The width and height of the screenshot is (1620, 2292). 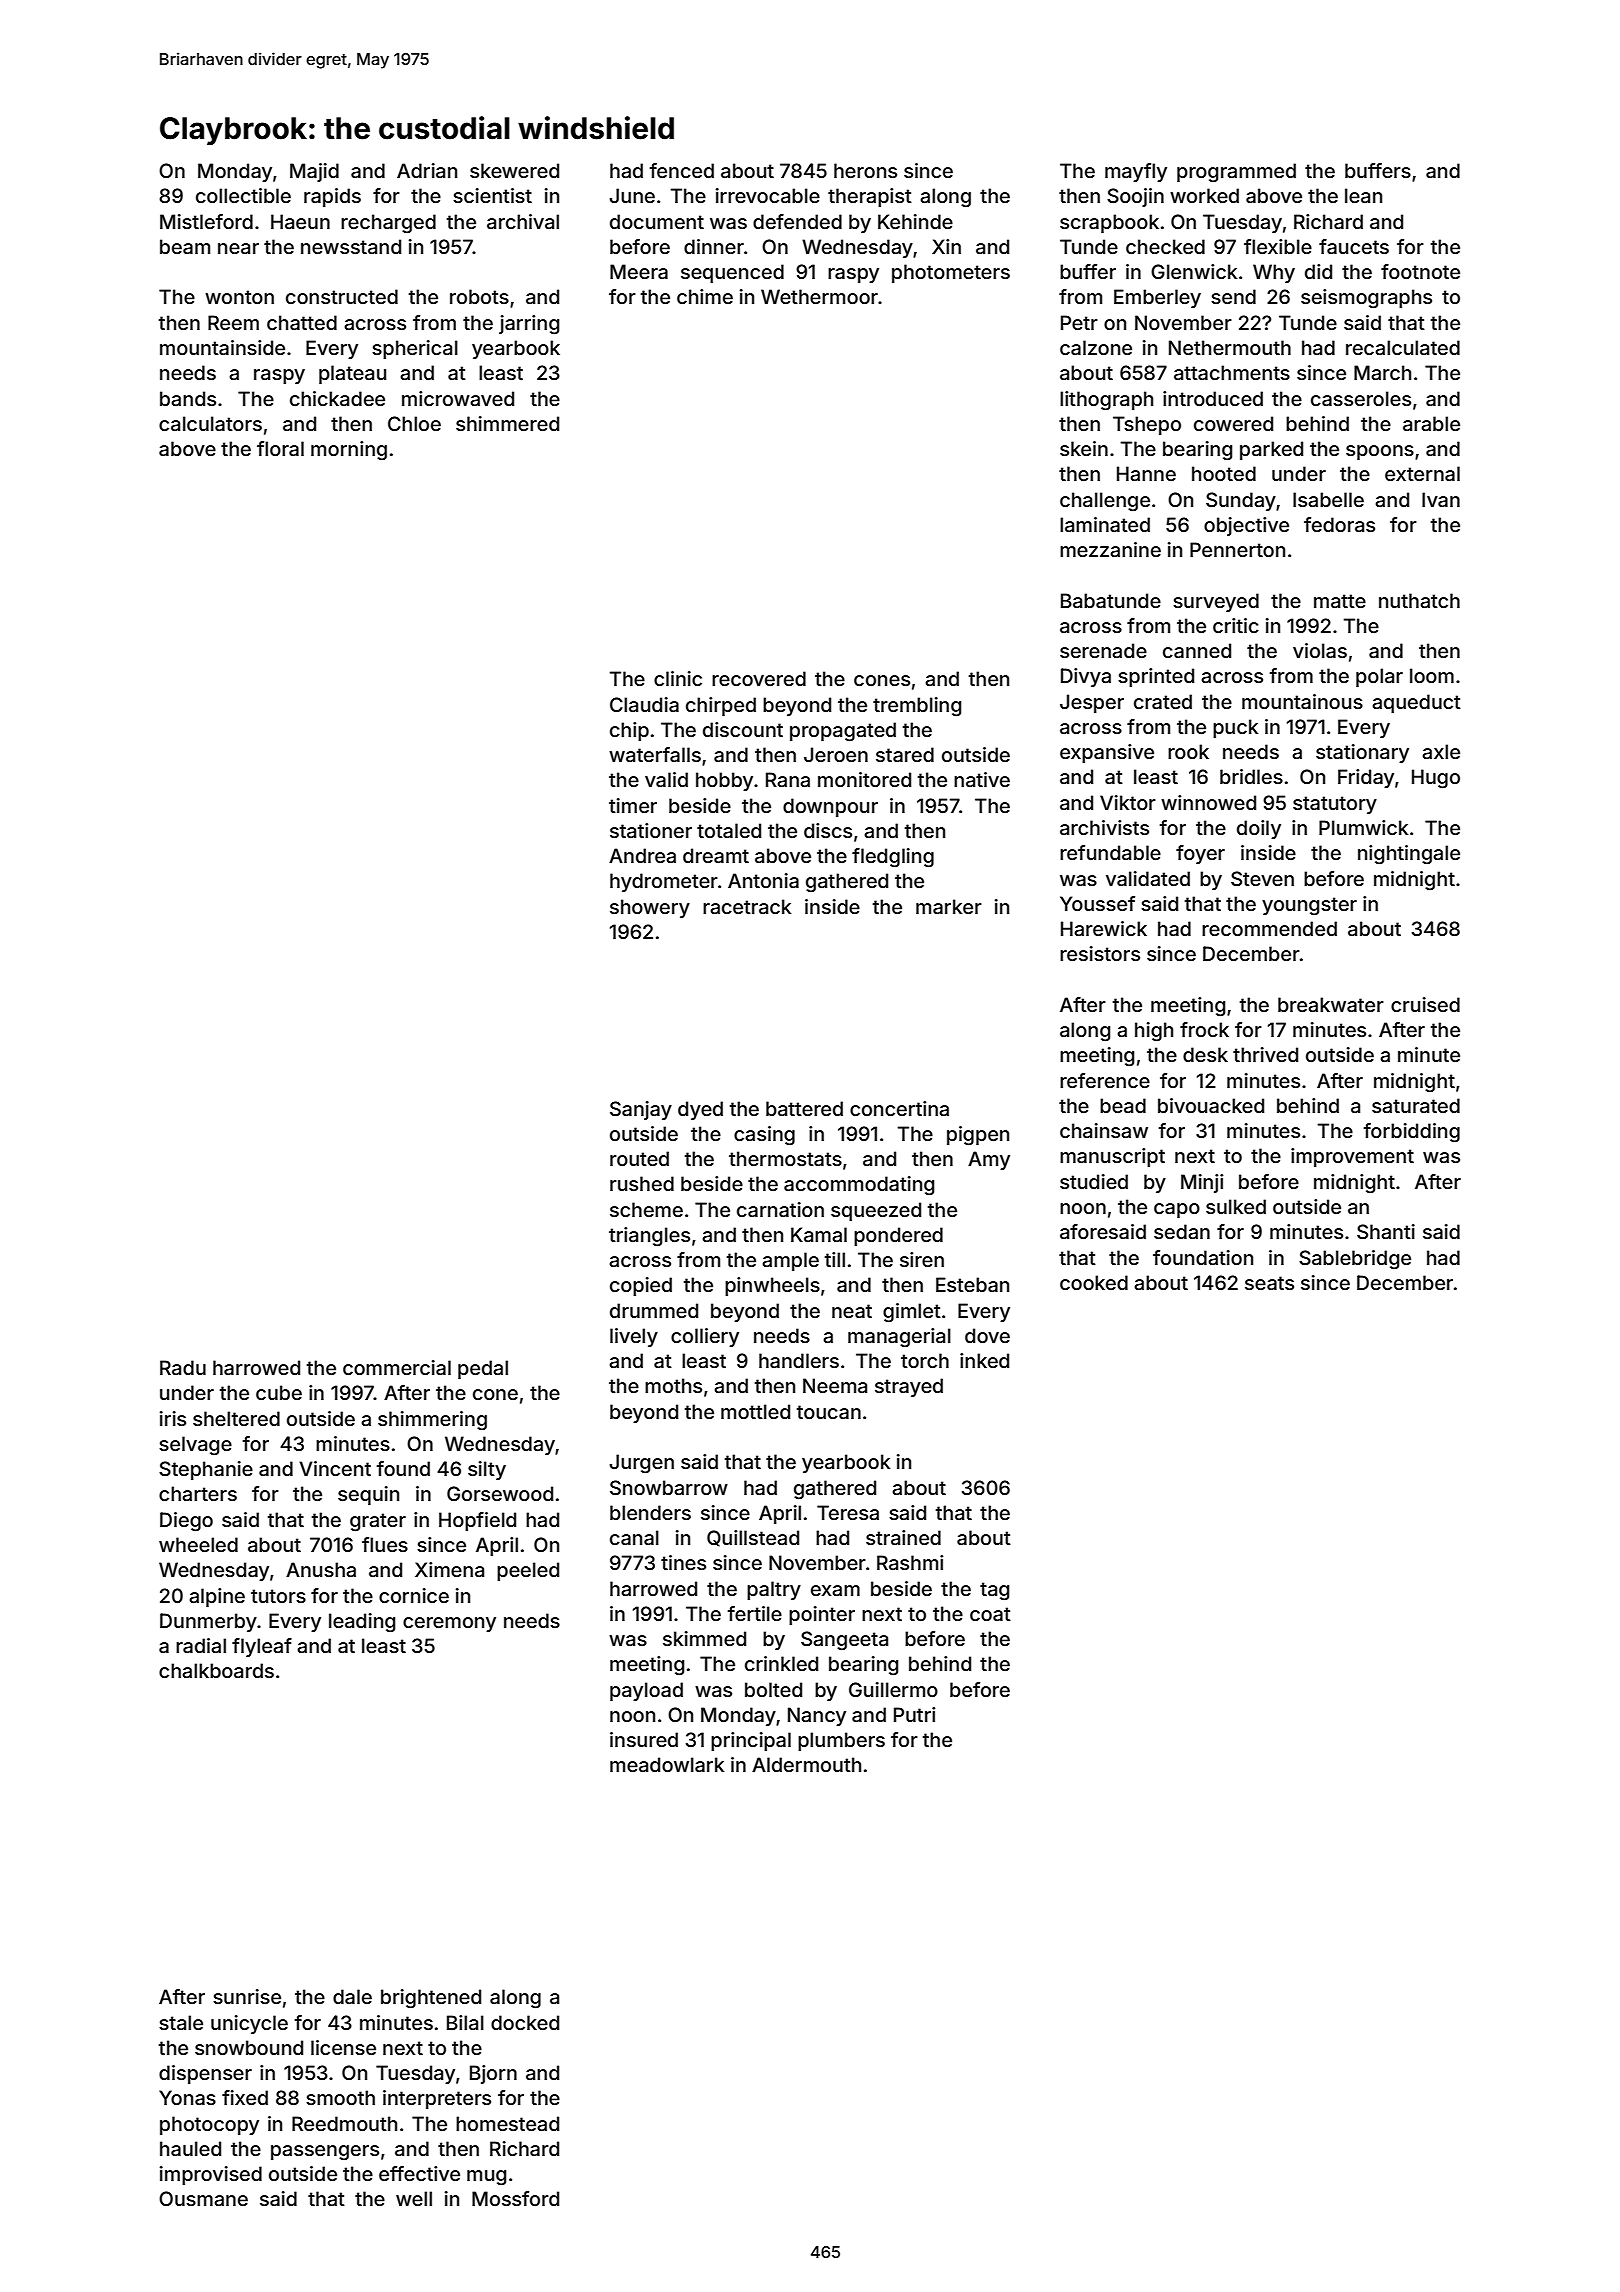 What do you see at coordinates (349, 451) in the screenshot?
I see `morning` at bounding box center [349, 451].
